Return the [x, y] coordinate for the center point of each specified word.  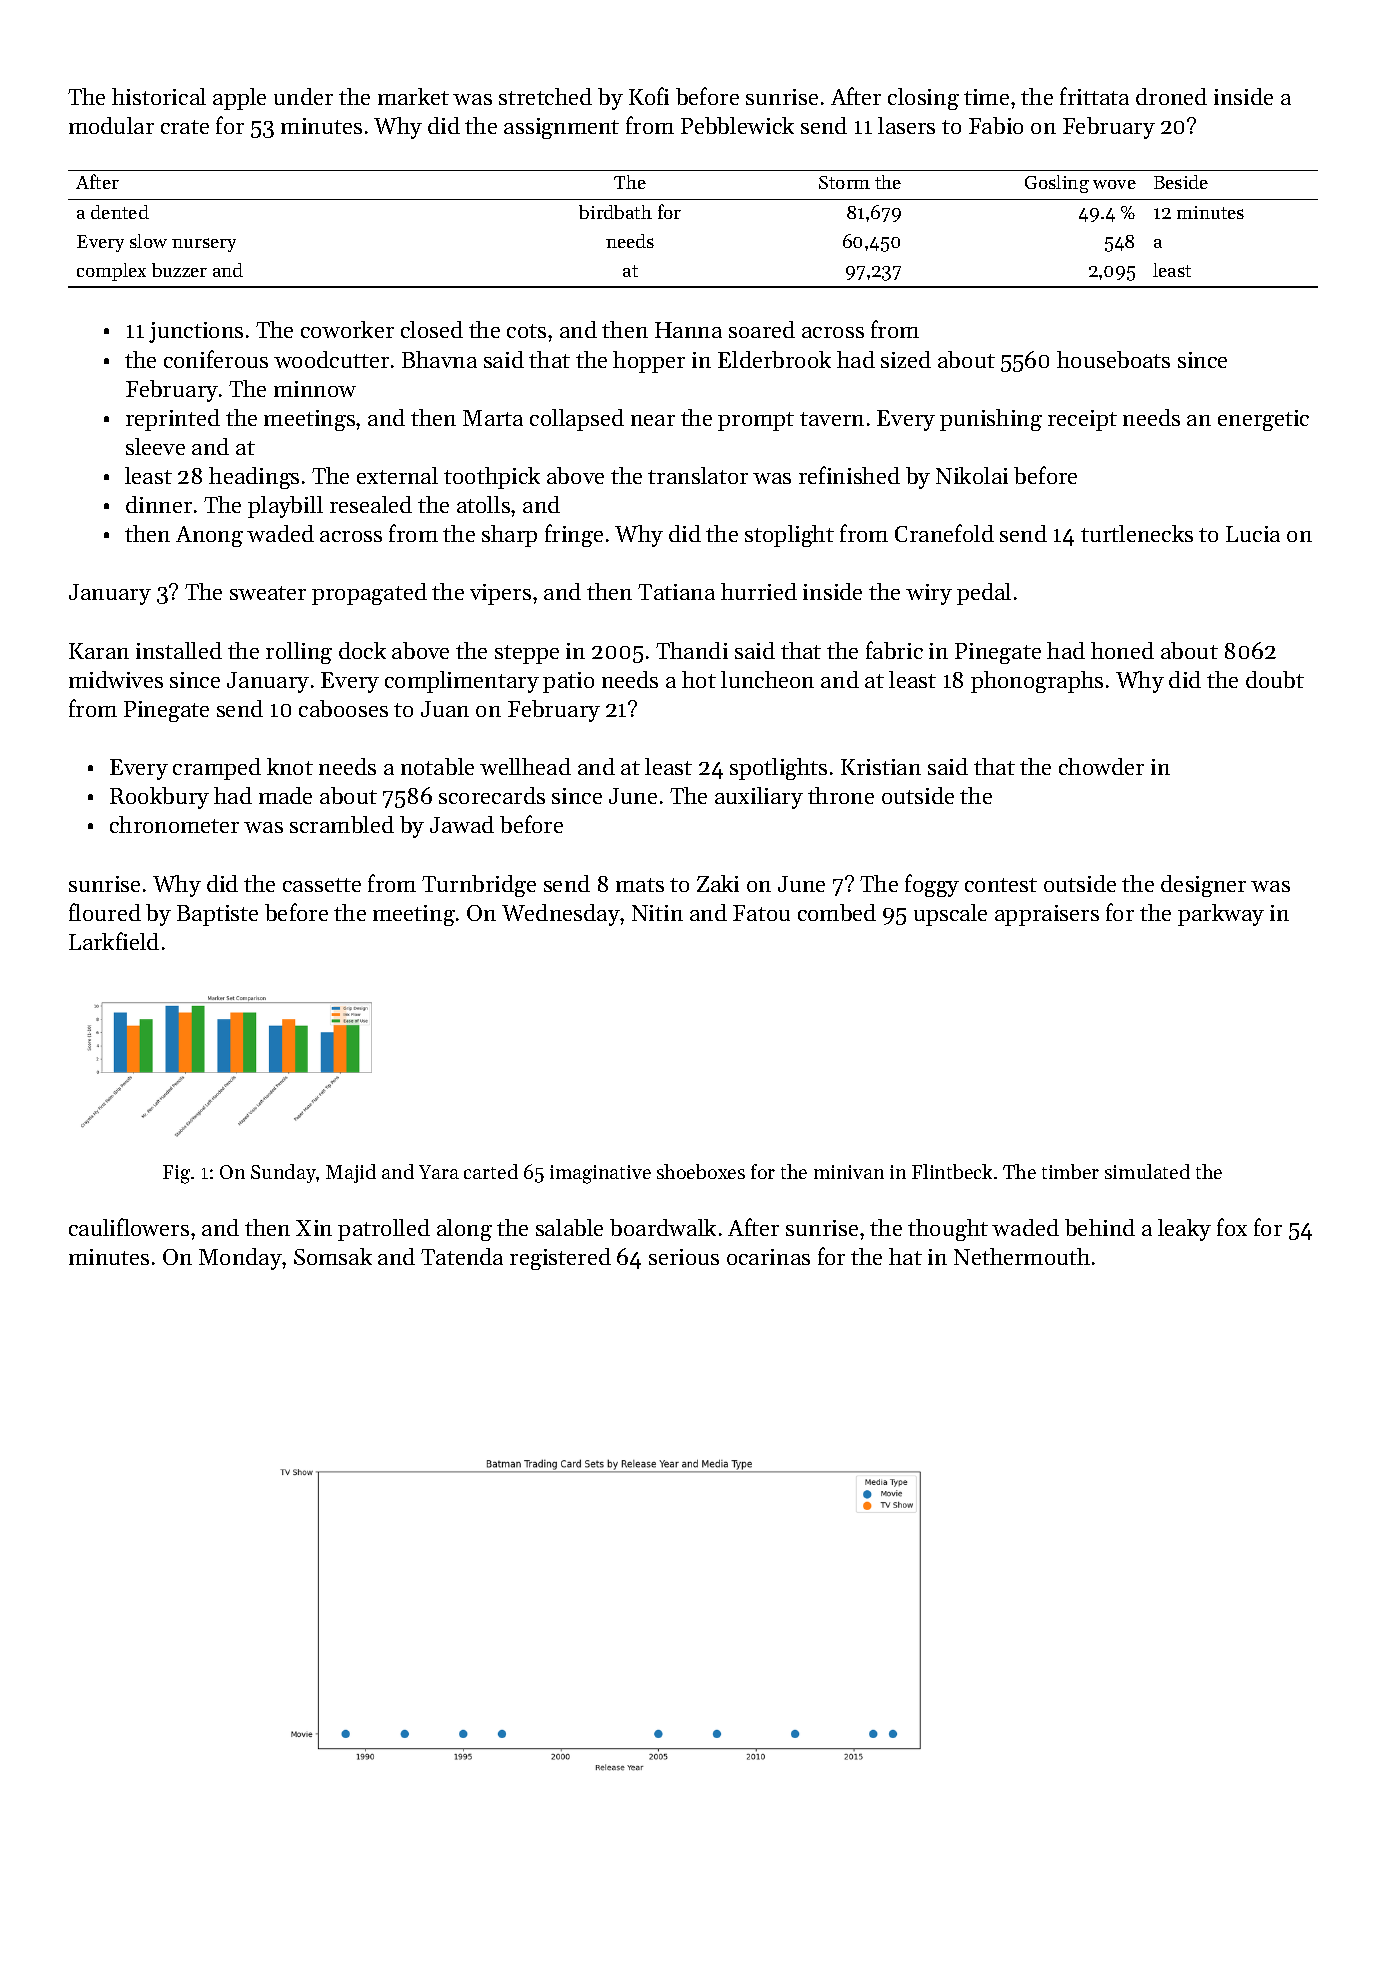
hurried [759, 591]
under [303, 96]
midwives [116, 679]
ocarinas [768, 1257]
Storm [844, 182]
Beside [1181, 182]
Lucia [1253, 534]
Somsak [333, 1256]
